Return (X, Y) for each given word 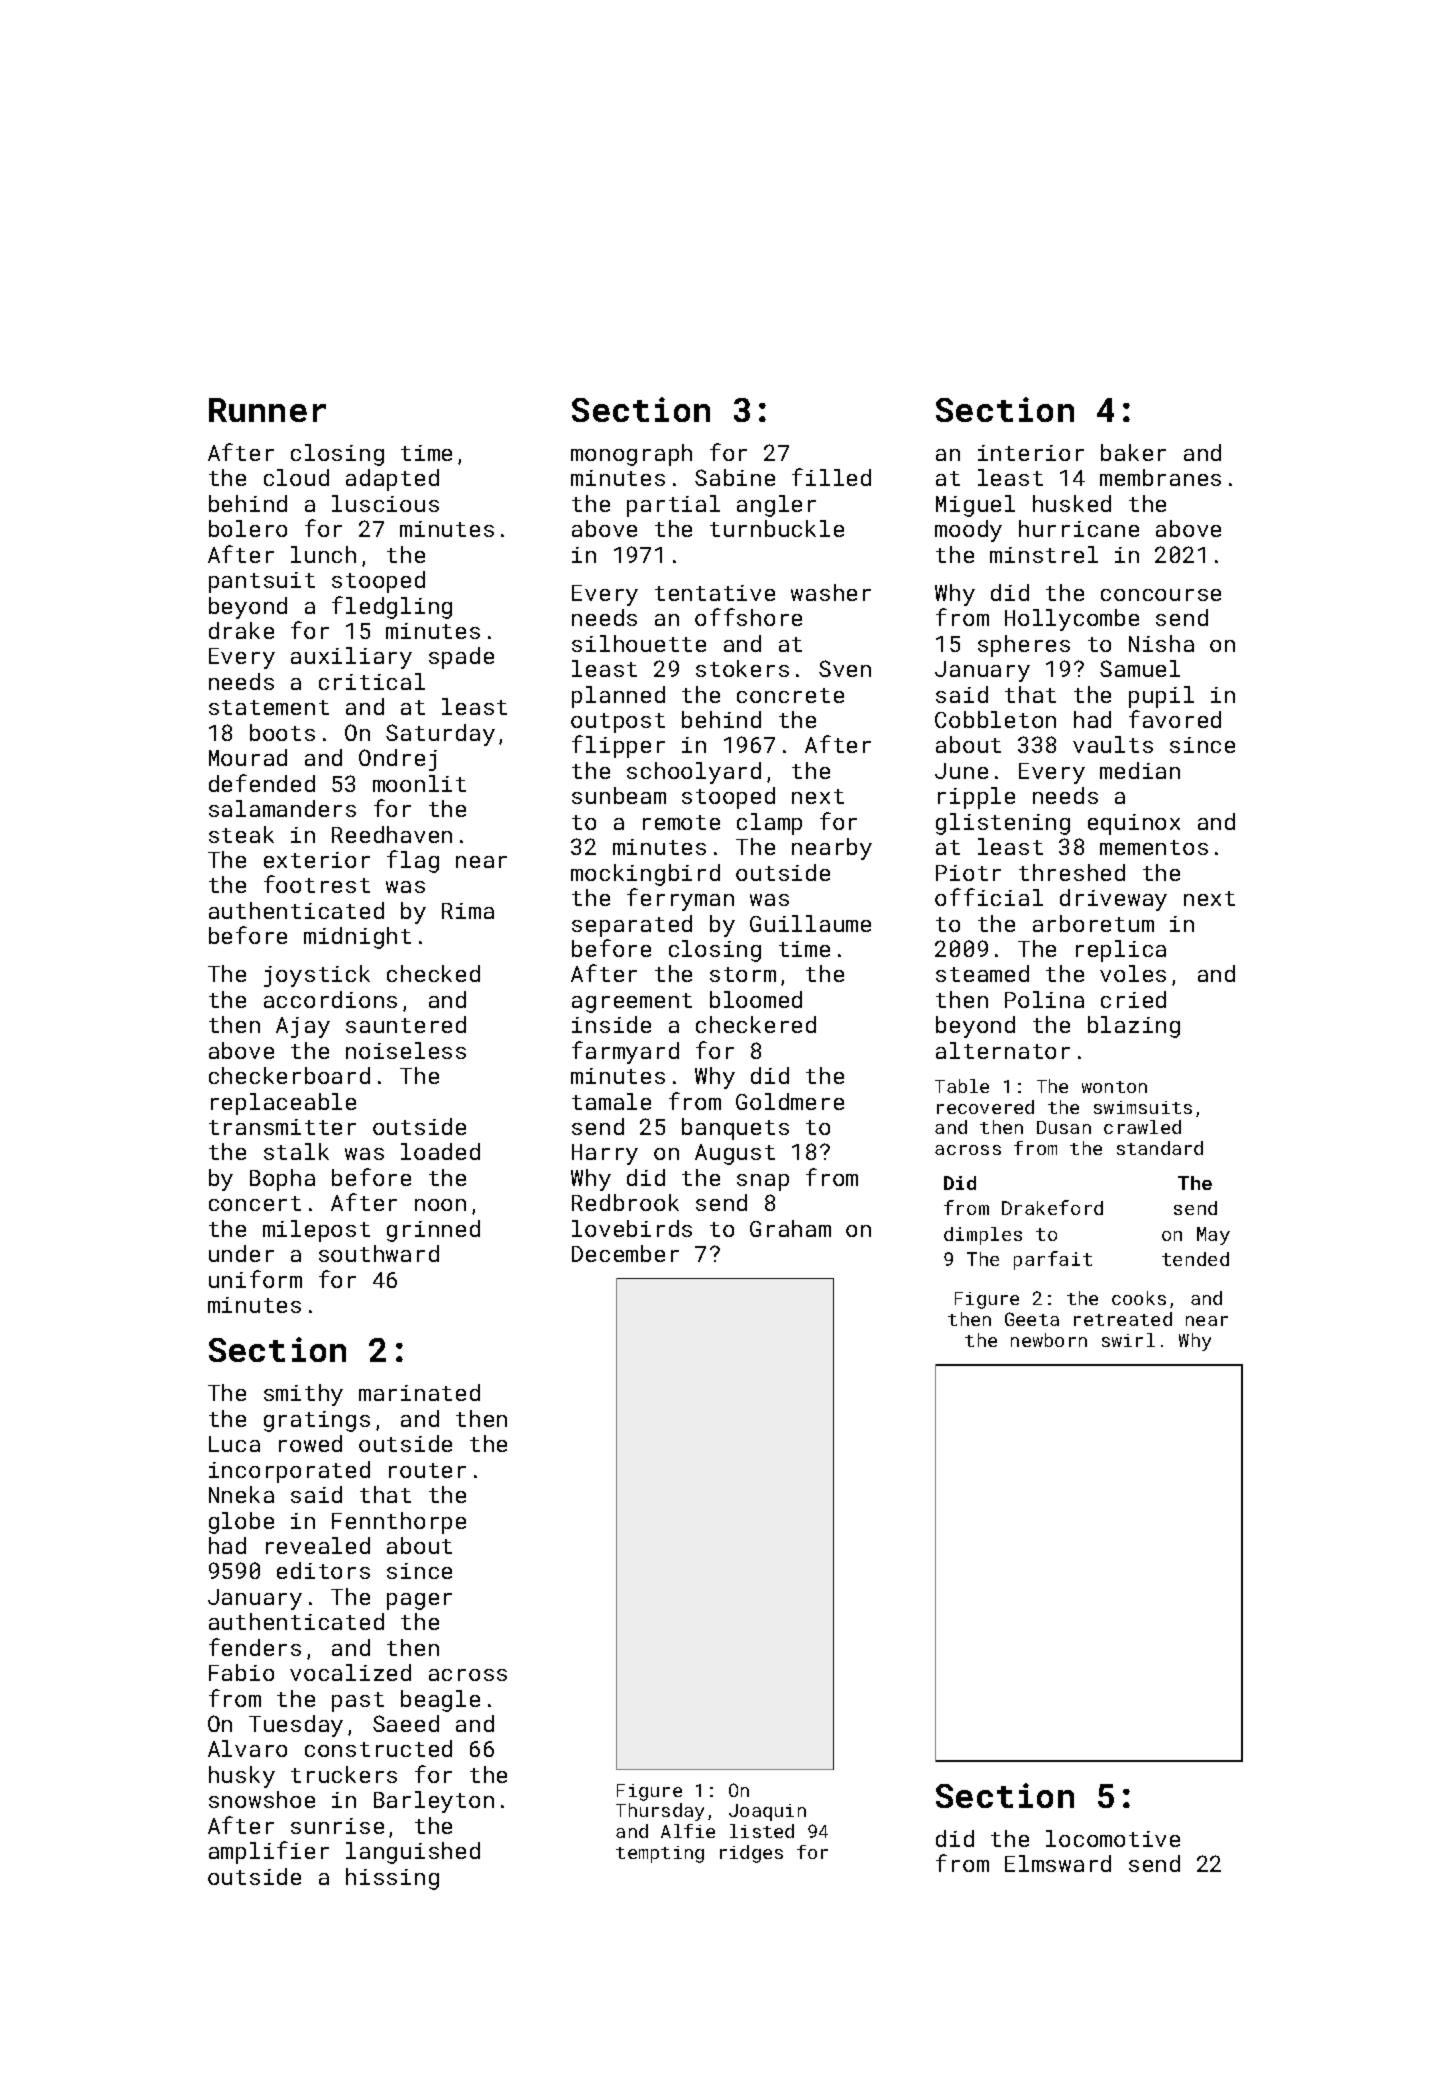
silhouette (639, 643)
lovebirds (632, 1228)
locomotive (1113, 1838)
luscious (385, 503)
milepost (316, 1231)
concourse (1161, 595)
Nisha (1161, 643)
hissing (392, 1879)
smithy (303, 1395)
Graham (790, 1228)
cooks (1139, 1298)
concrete (790, 695)
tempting (660, 1854)
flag (413, 861)
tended (1195, 1259)
